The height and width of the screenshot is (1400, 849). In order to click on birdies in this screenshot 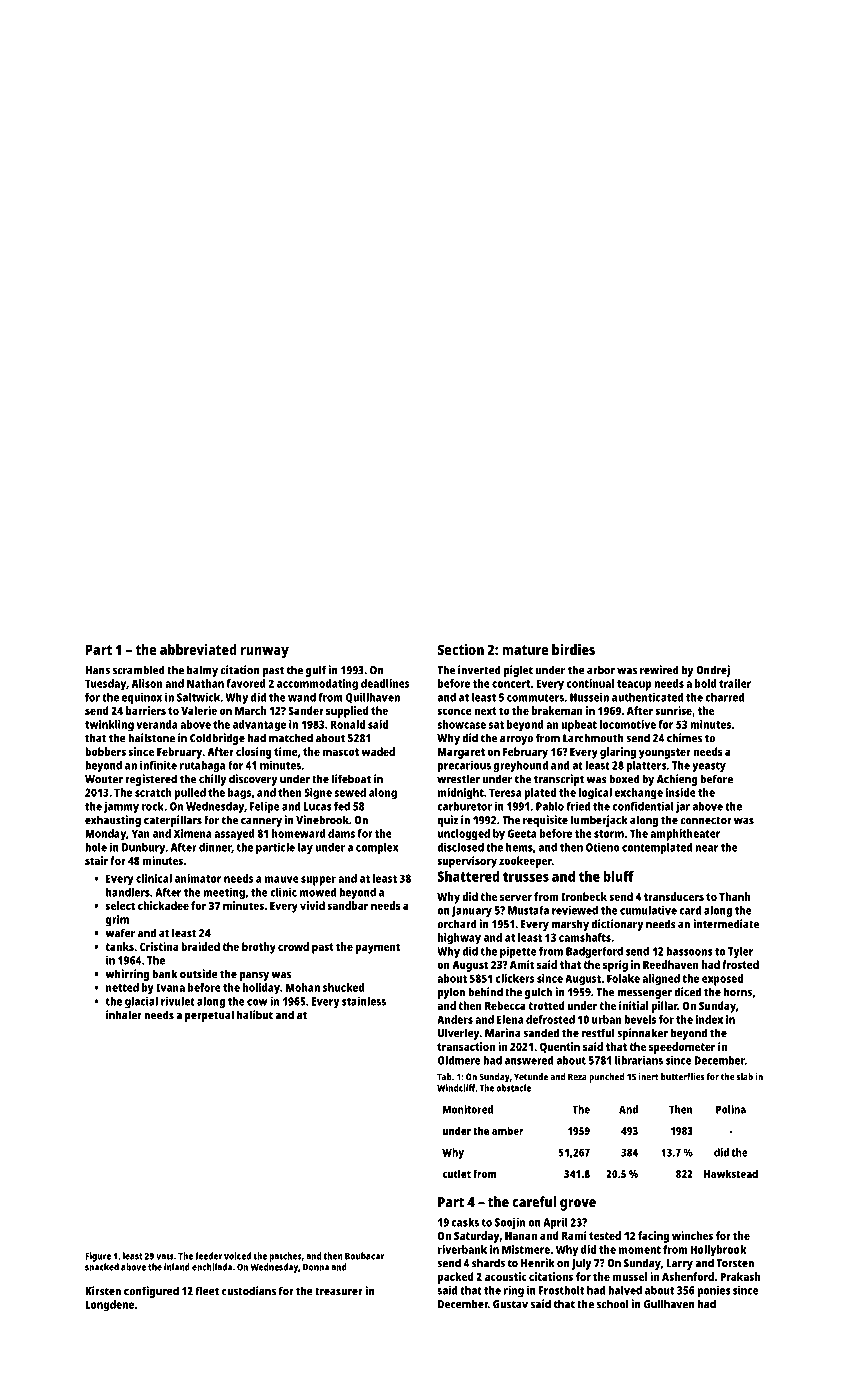, I will do `click(573, 649)`.
